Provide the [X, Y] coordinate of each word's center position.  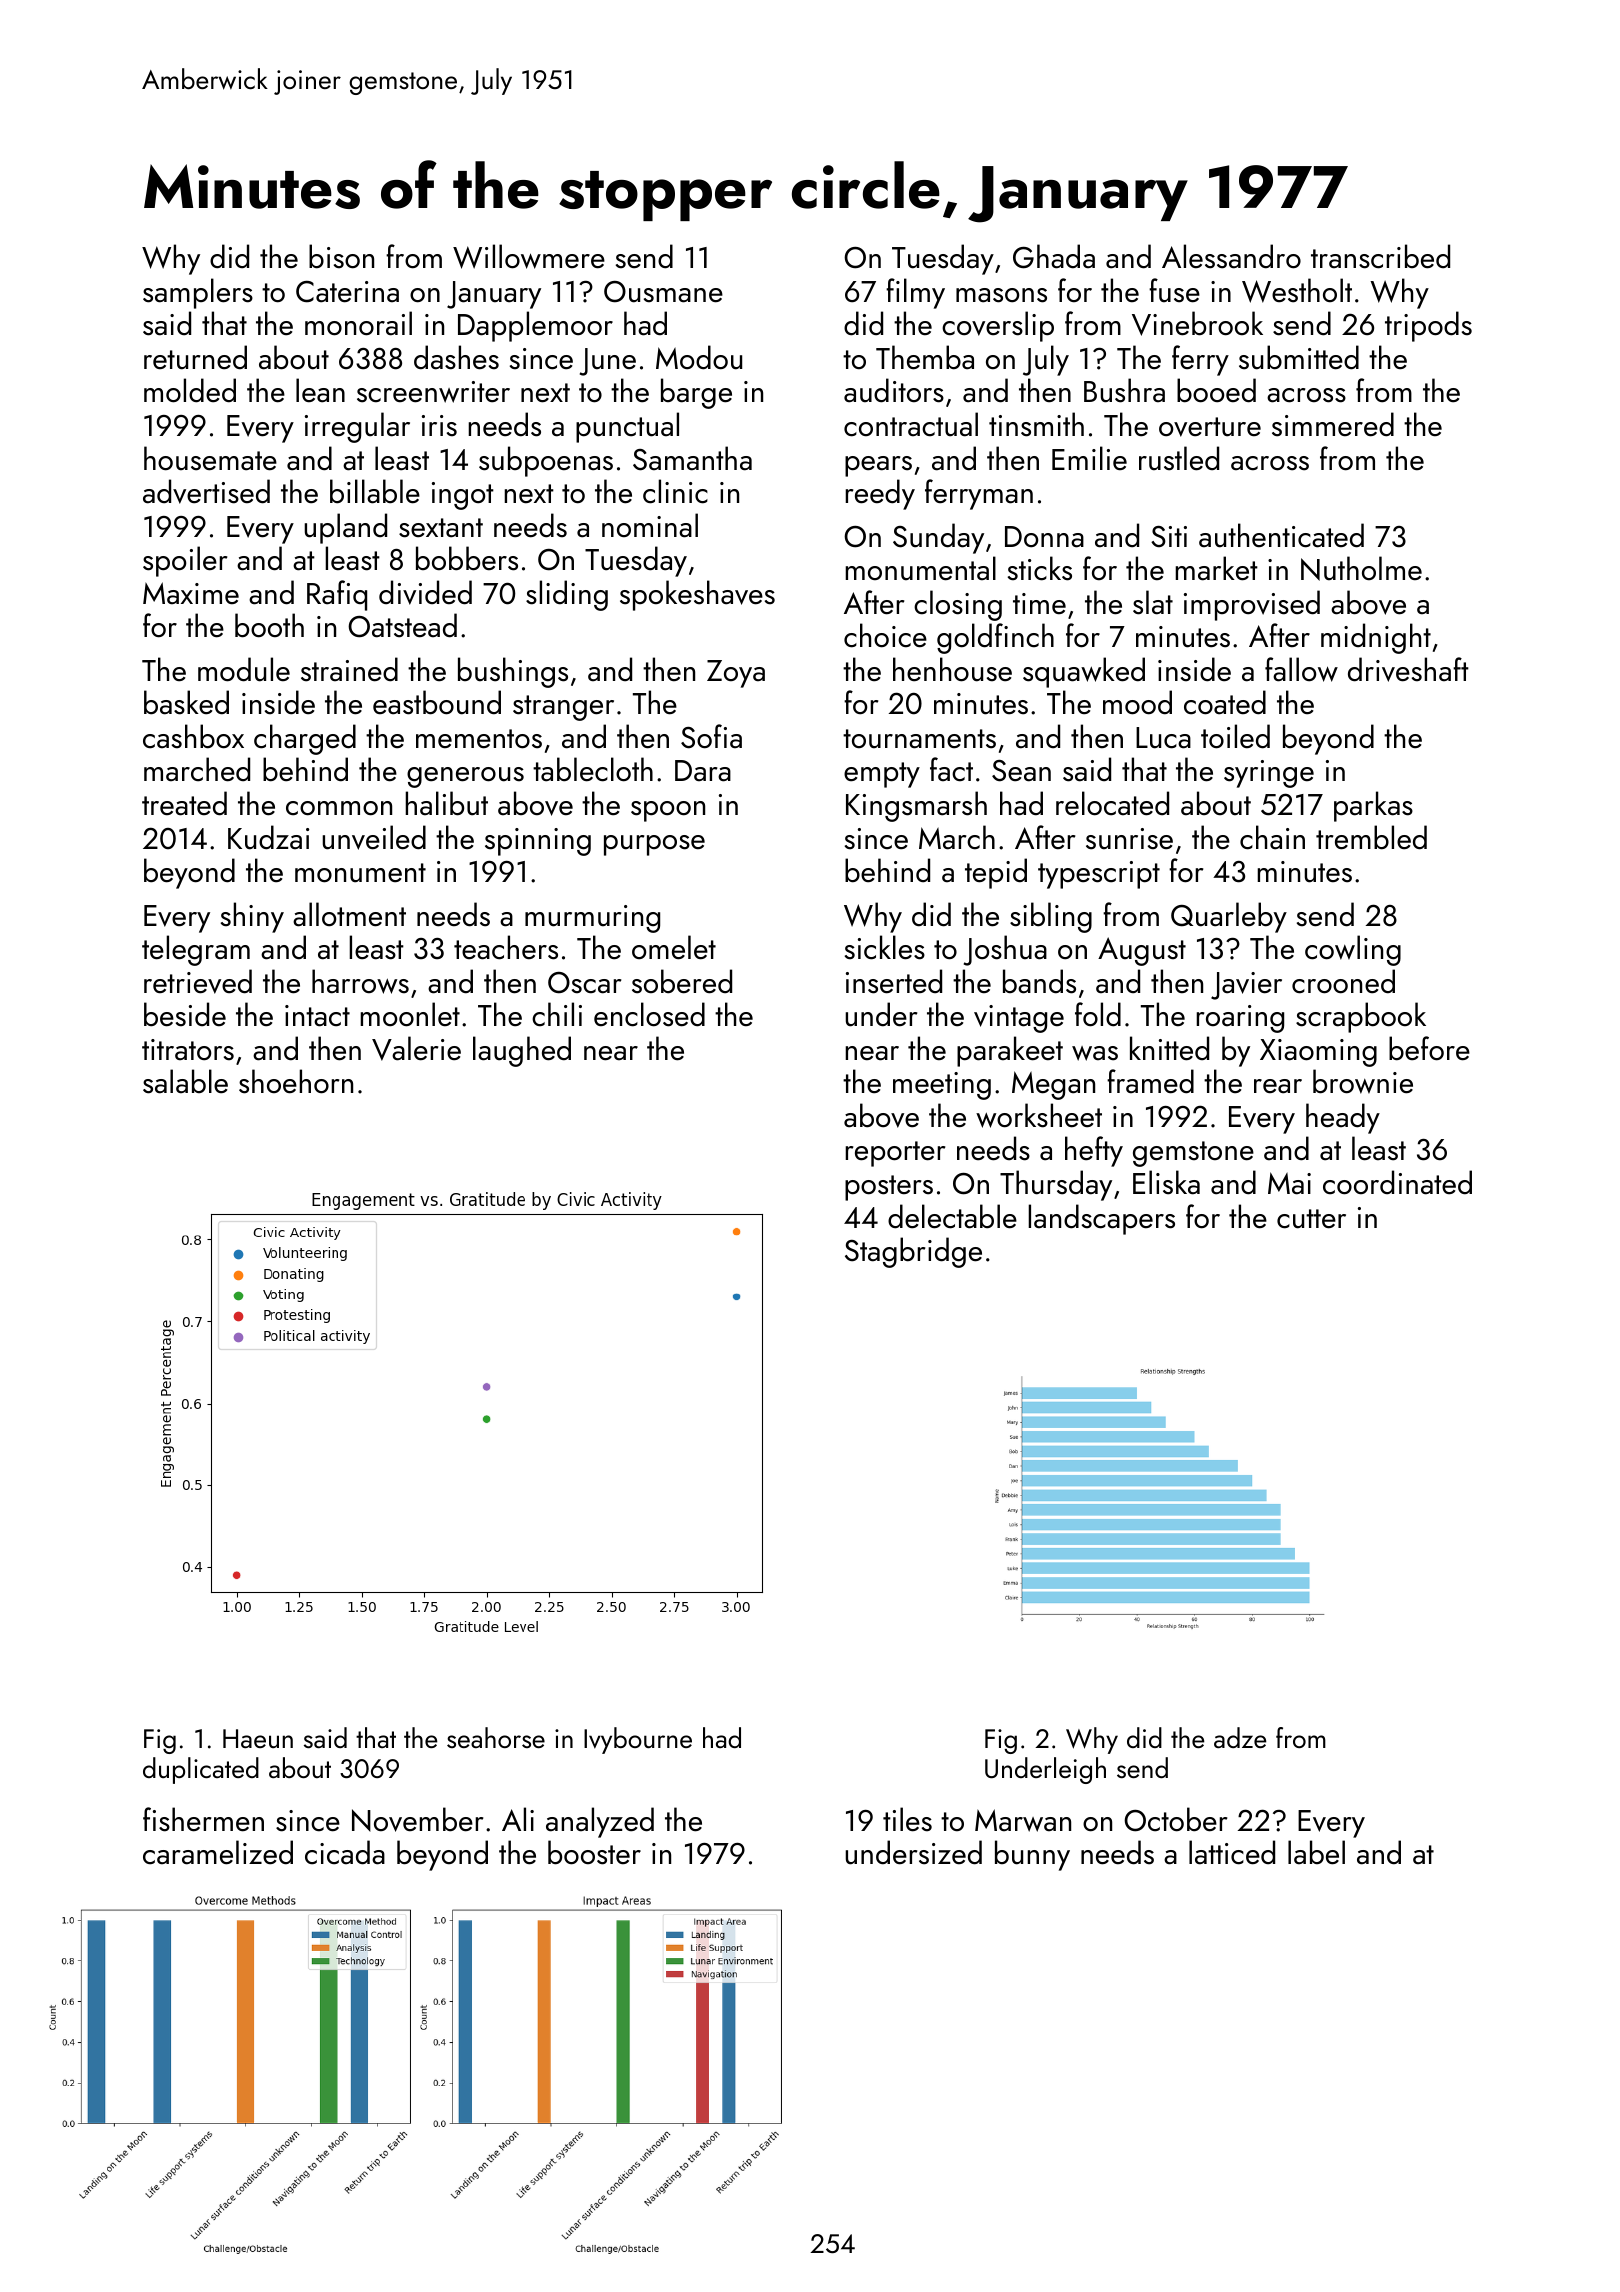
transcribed [1380, 256]
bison [341, 256]
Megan [1053, 1085]
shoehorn [296, 1081]
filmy [915, 293]
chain [1272, 837]
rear [1278, 1086]
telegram [196, 950]
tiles [907, 1819]
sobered [682, 981]
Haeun [258, 1738]
